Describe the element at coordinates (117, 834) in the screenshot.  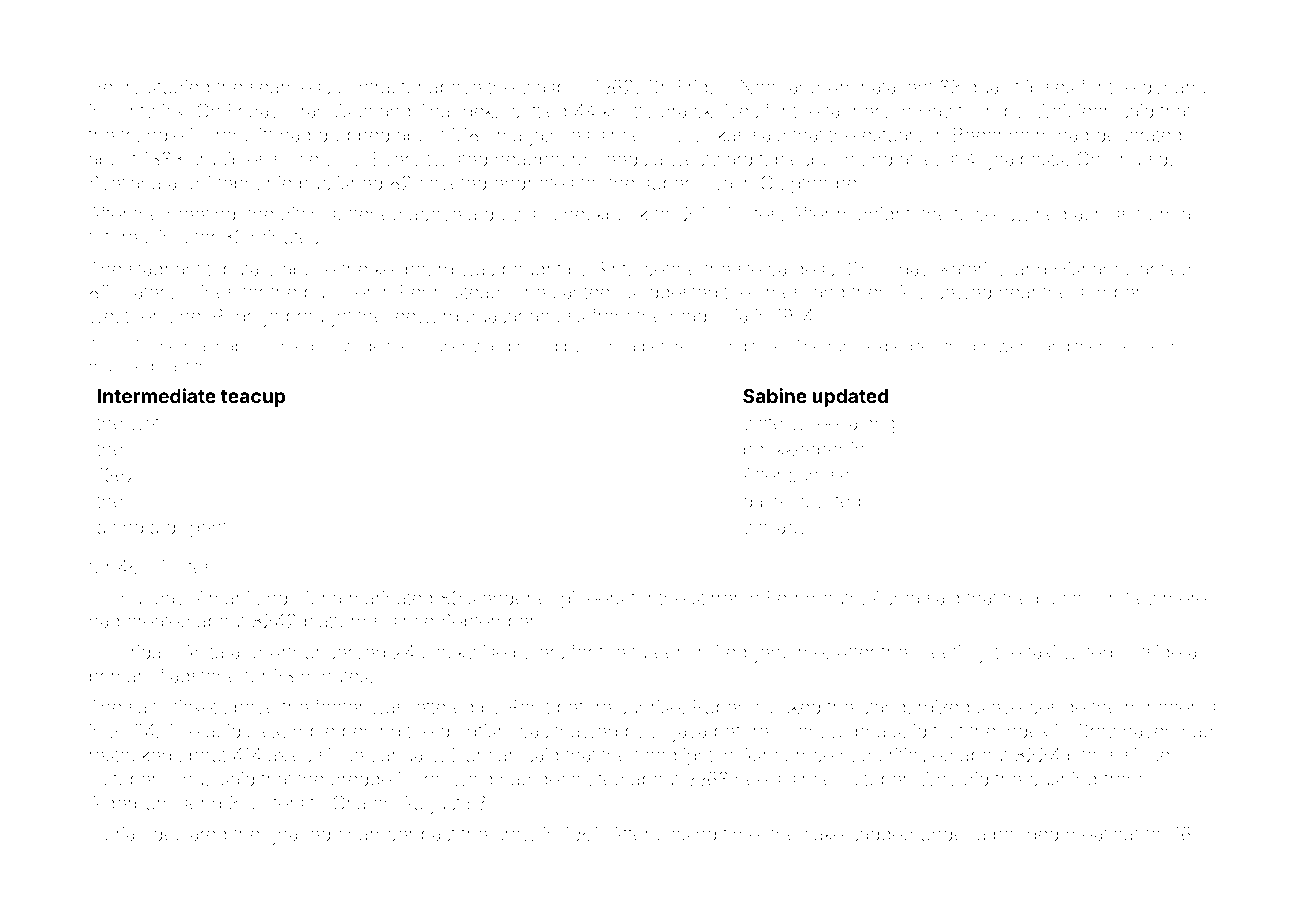
I see `Florian` at that location.
